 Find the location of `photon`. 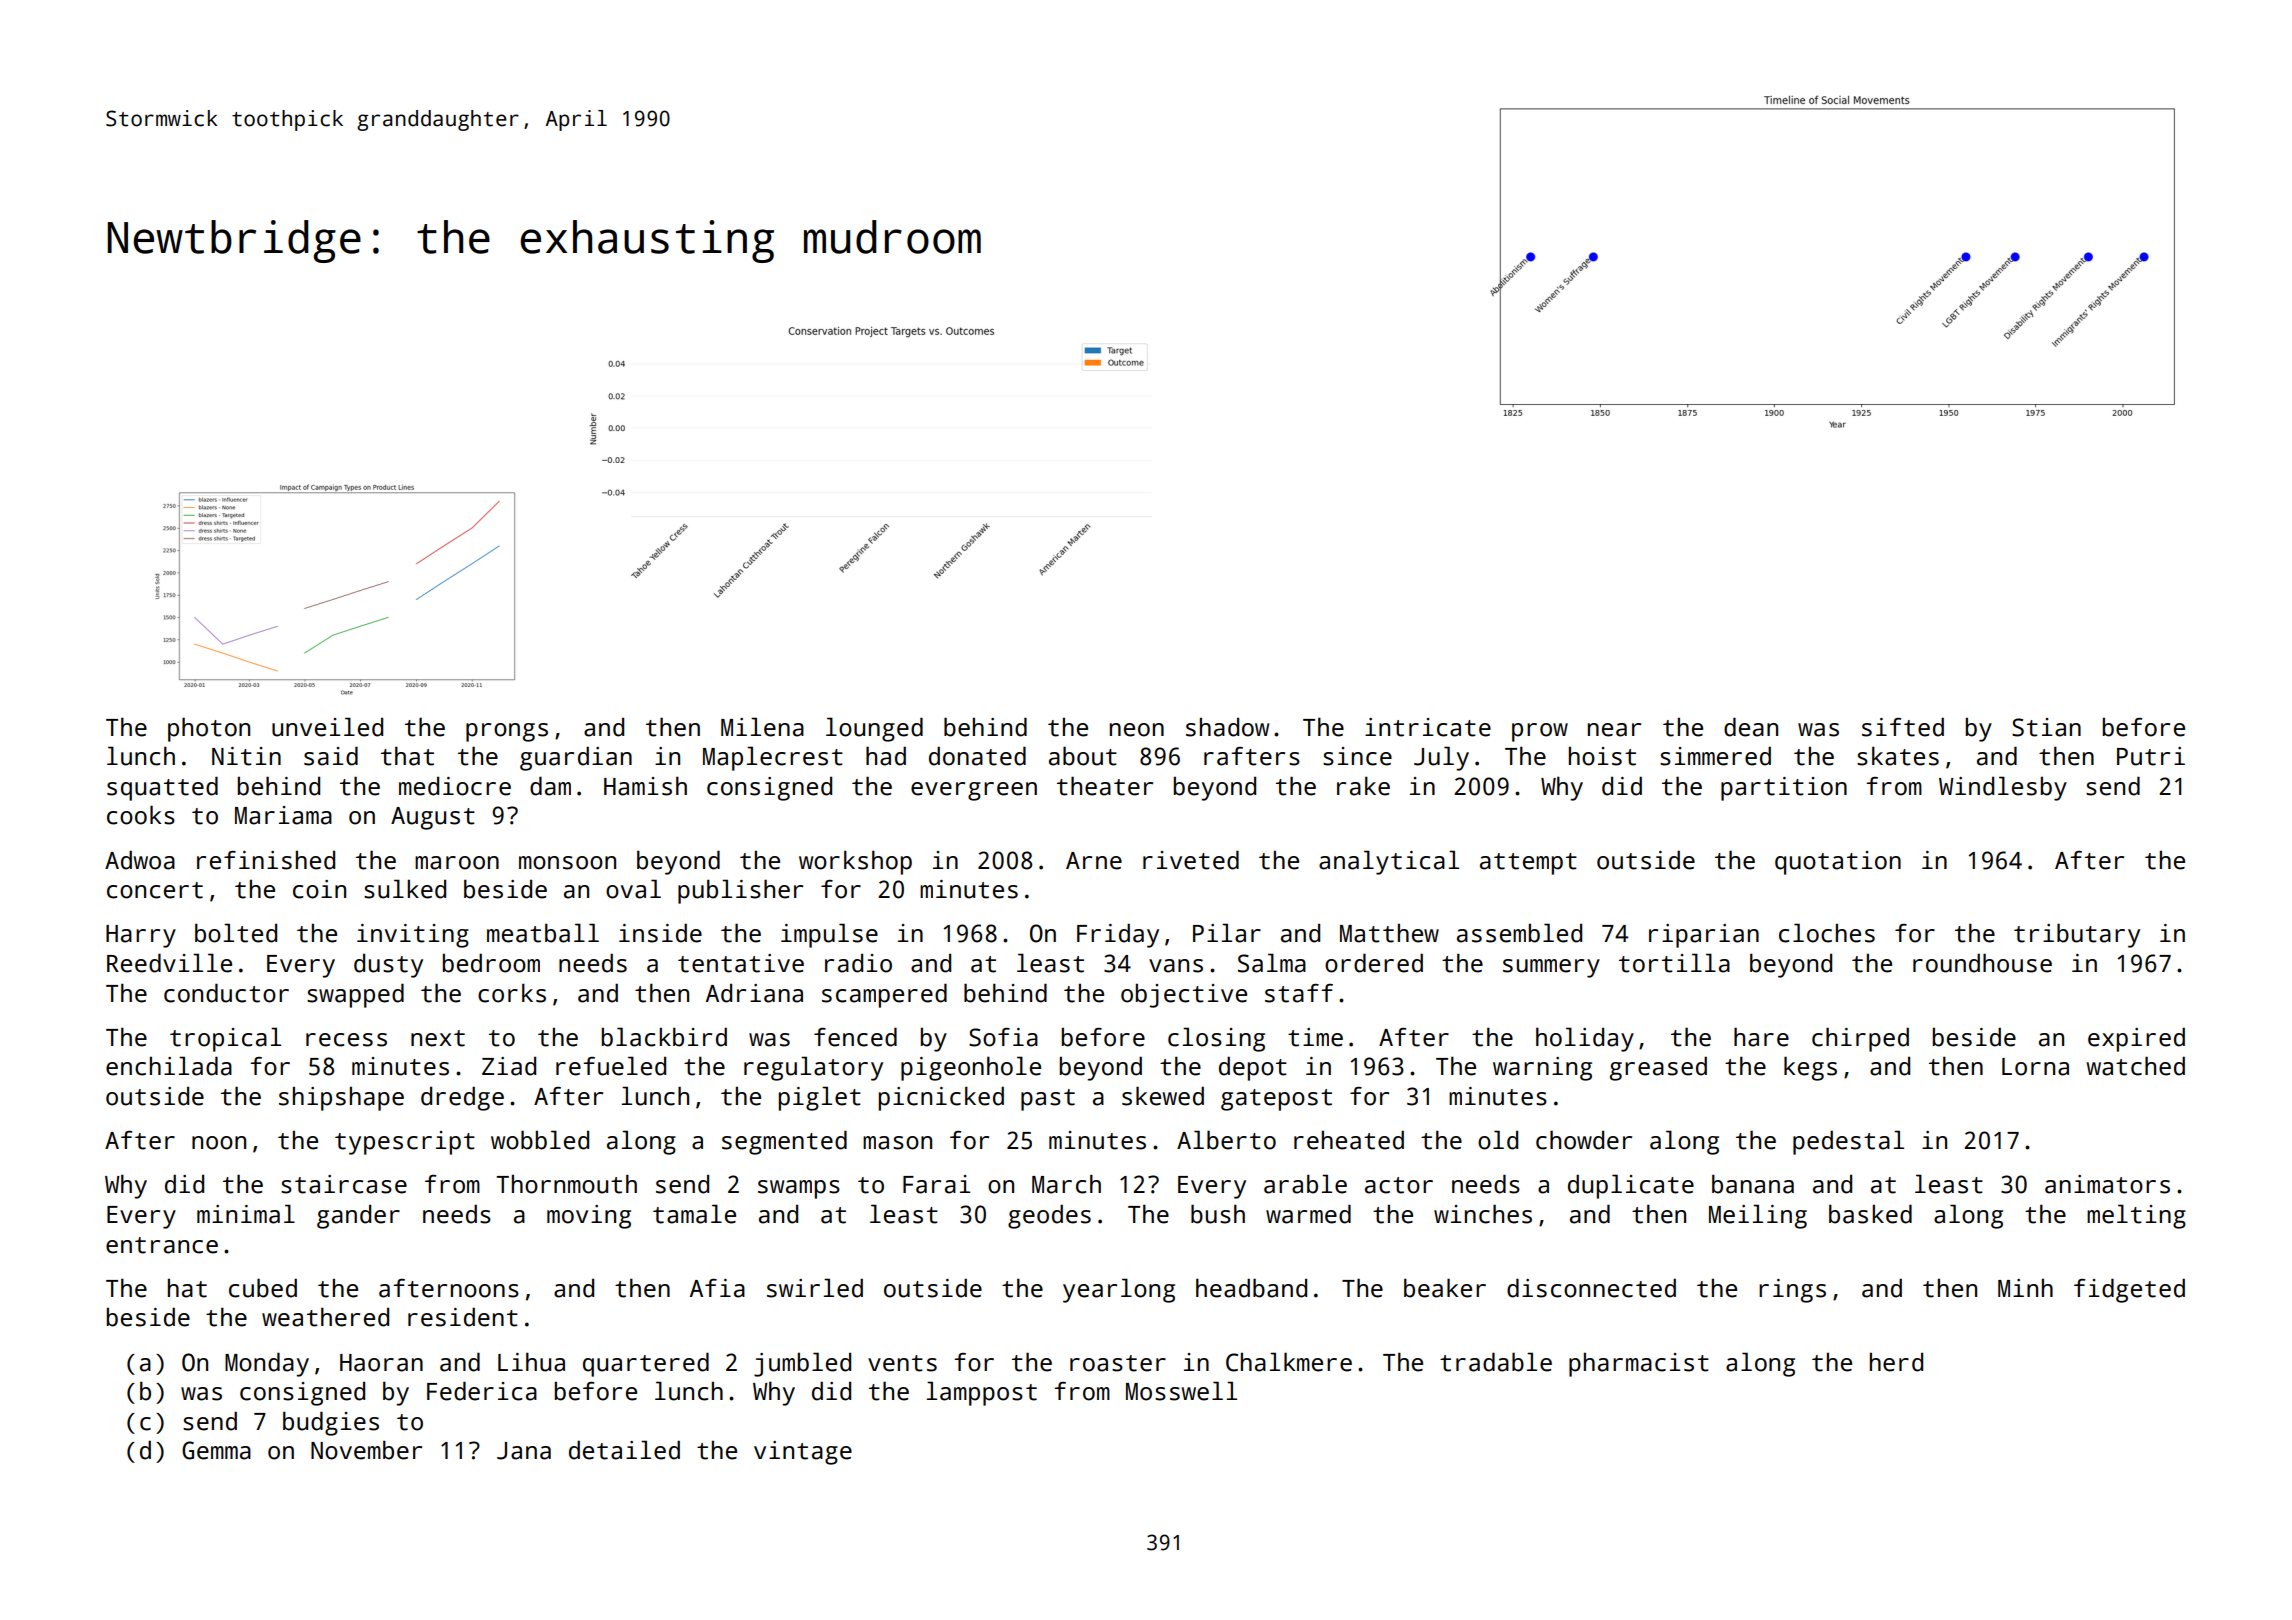

photon is located at coordinates (209, 729).
